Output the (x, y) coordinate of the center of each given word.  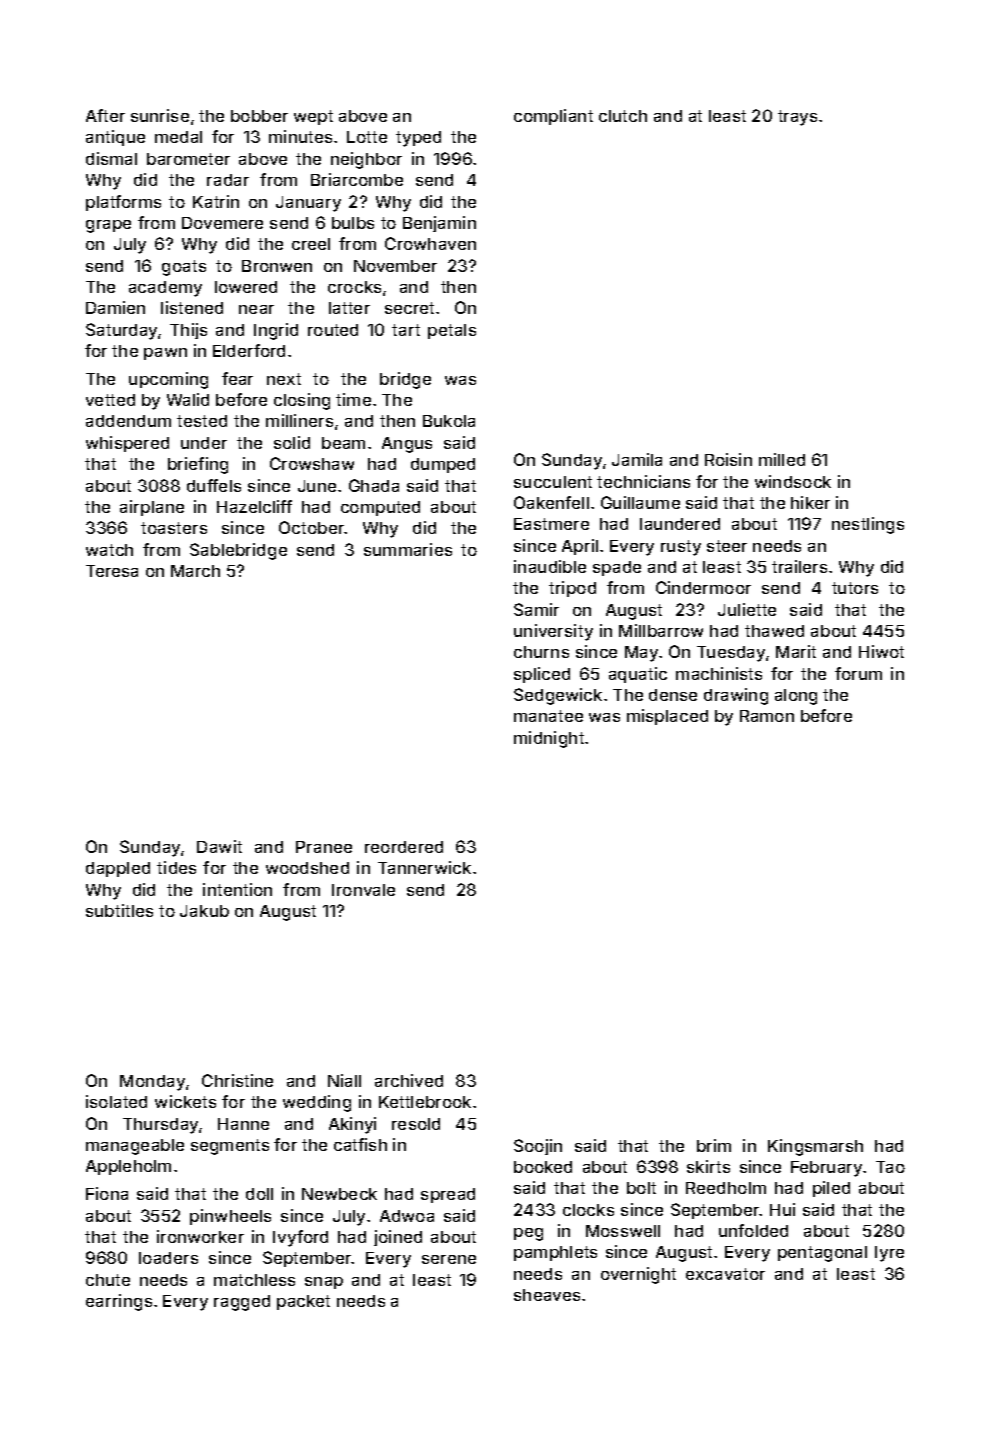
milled (782, 459)
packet (303, 1302)
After (105, 115)
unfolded (753, 1230)
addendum (128, 421)
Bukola (449, 421)
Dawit (219, 846)
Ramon (767, 716)
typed (418, 139)
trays (797, 118)
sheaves (547, 1295)
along (796, 697)
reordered (404, 847)
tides (176, 867)
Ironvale (363, 890)
